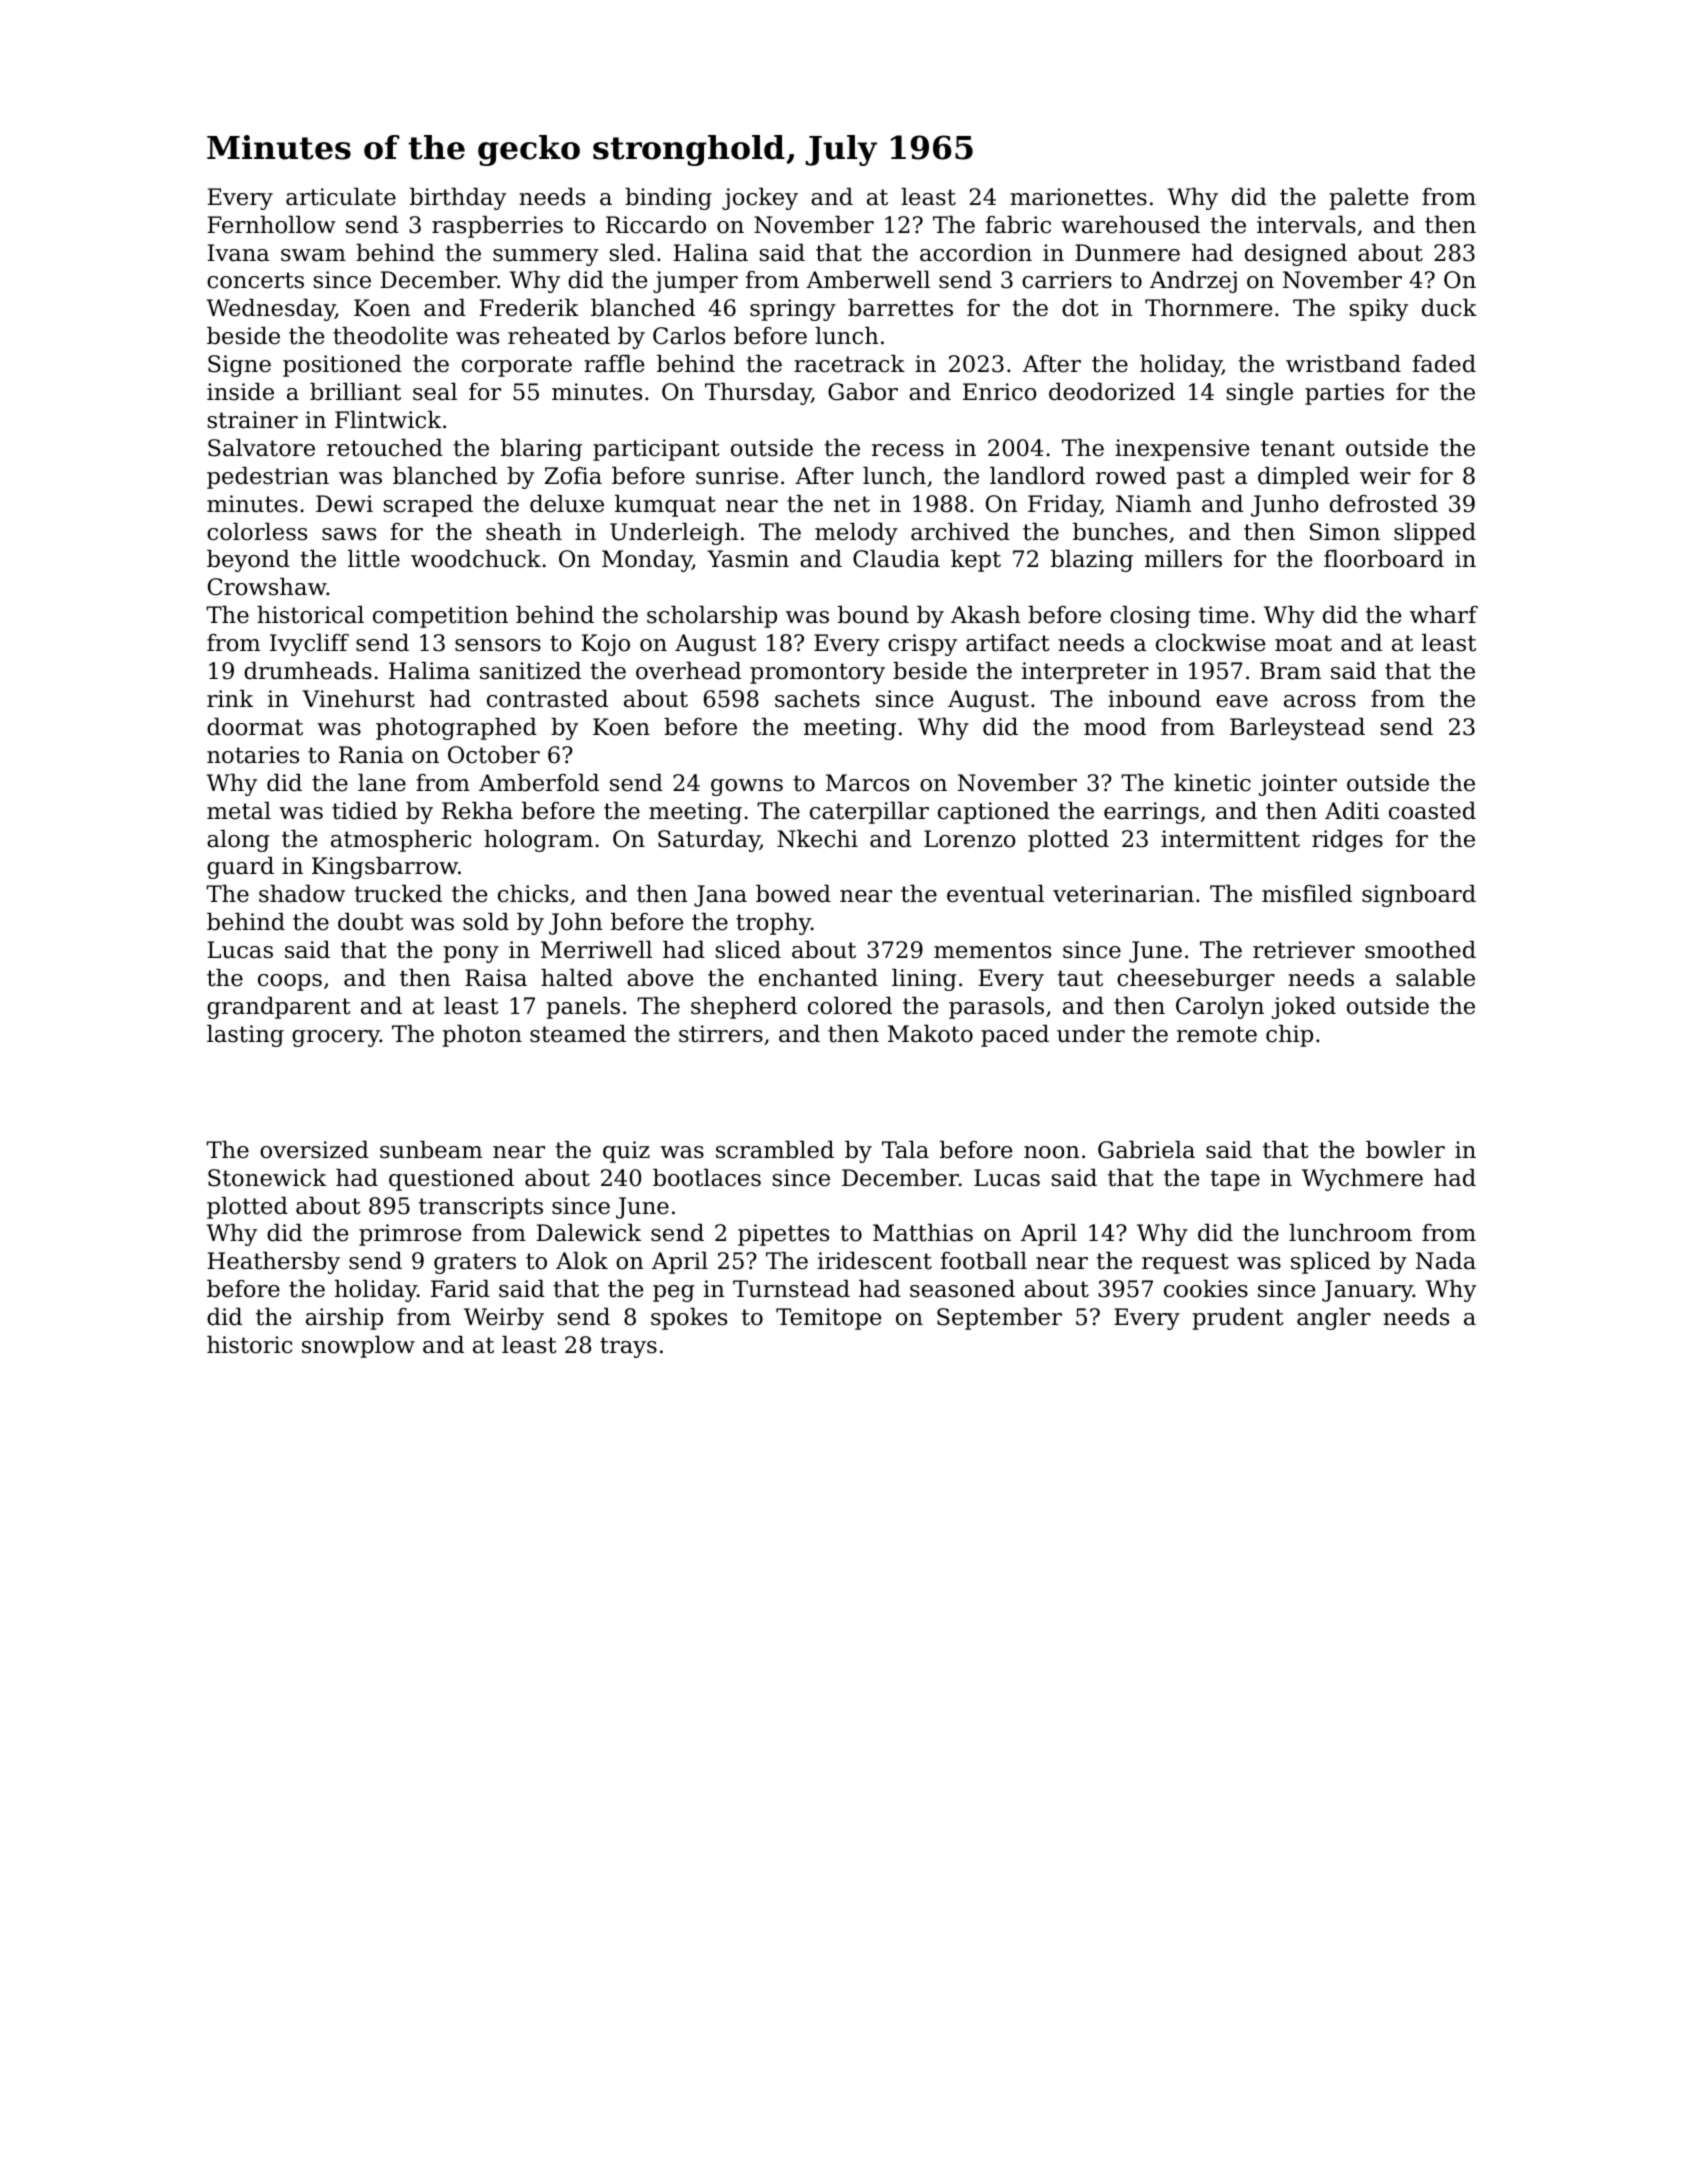 The image size is (1683, 2178). What do you see at coordinates (309, 645) in the document?
I see `Ivycliff` at bounding box center [309, 645].
